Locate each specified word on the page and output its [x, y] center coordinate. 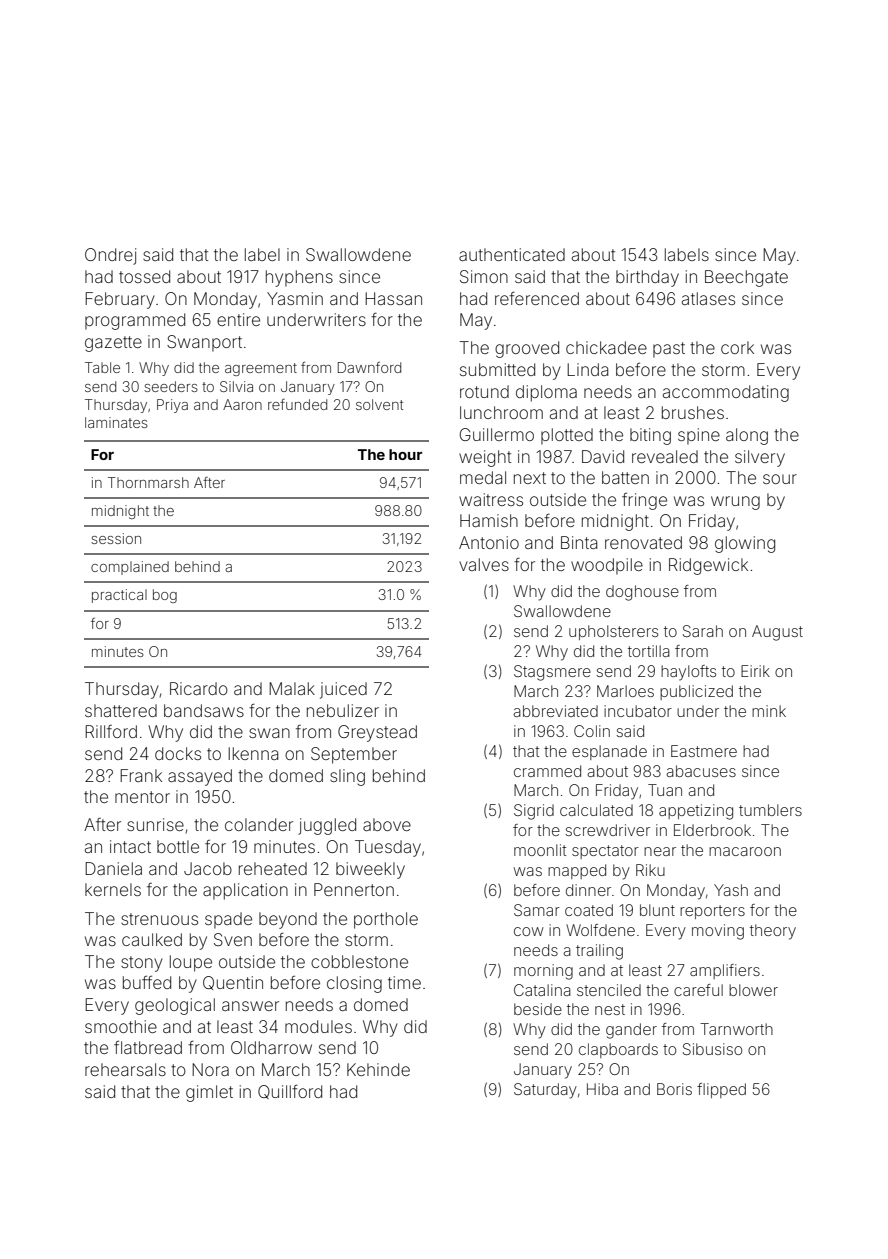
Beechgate [746, 278]
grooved [527, 349]
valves [484, 564]
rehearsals [125, 1069]
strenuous [159, 919]
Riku [650, 870]
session [116, 538]
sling [347, 777]
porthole [386, 920]
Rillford [111, 731]
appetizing [696, 812]
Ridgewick [708, 566]
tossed [144, 276]
